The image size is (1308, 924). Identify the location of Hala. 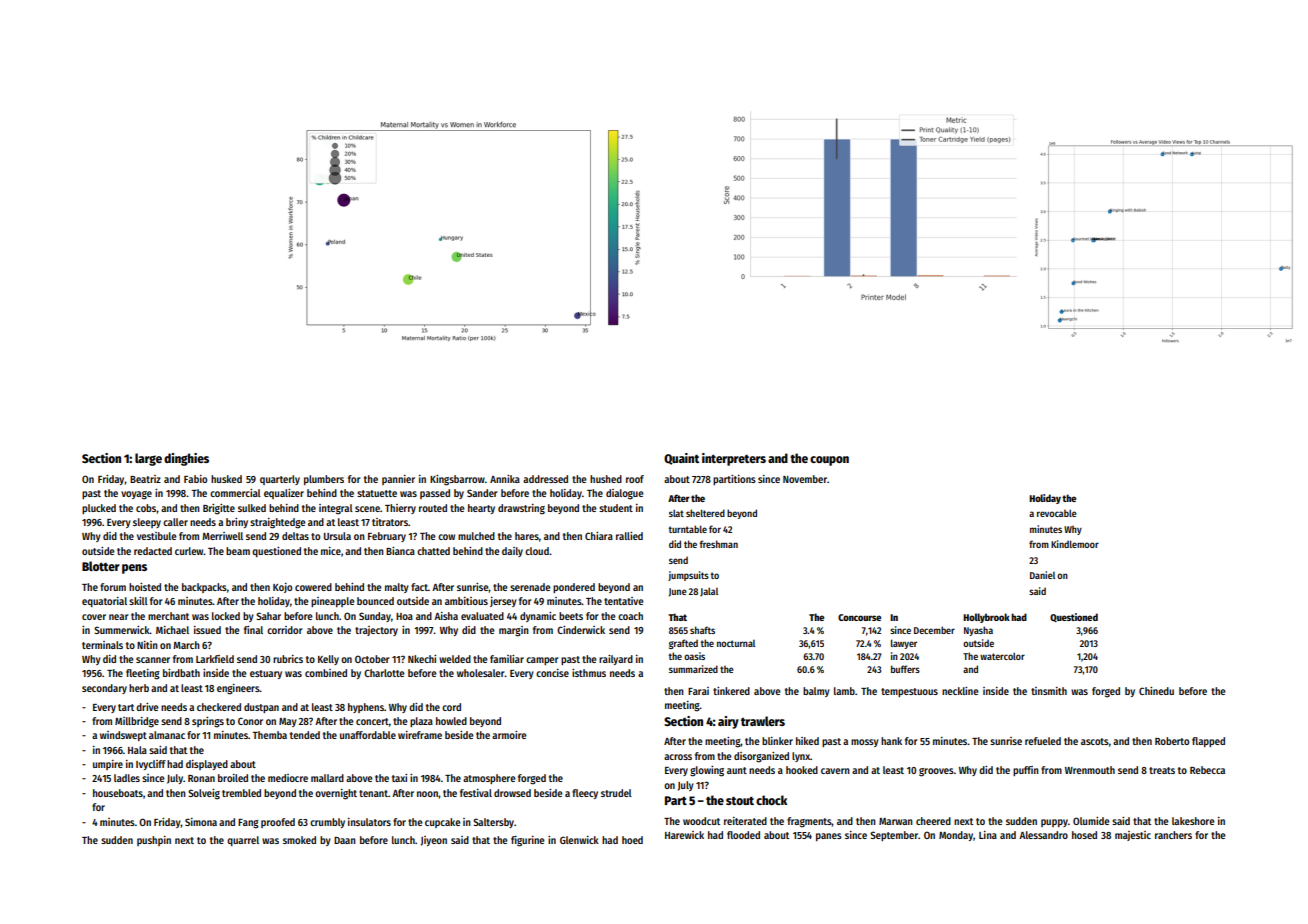
(137, 750).
